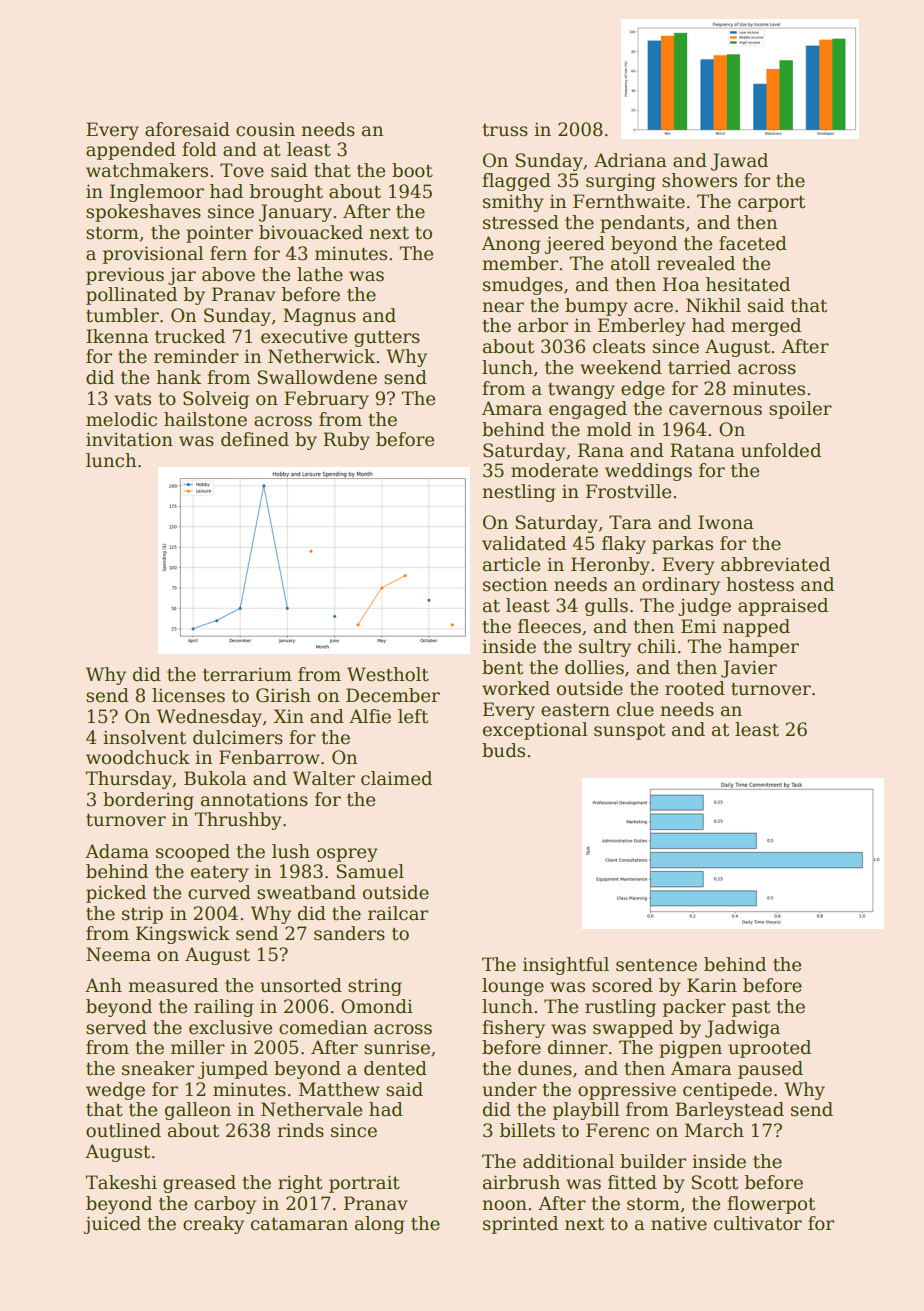 The width and height of the screenshot is (924, 1311). What do you see at coordinates (131, 151) in the screenshot?
I see `appended` at bounding box center [131, 151].
